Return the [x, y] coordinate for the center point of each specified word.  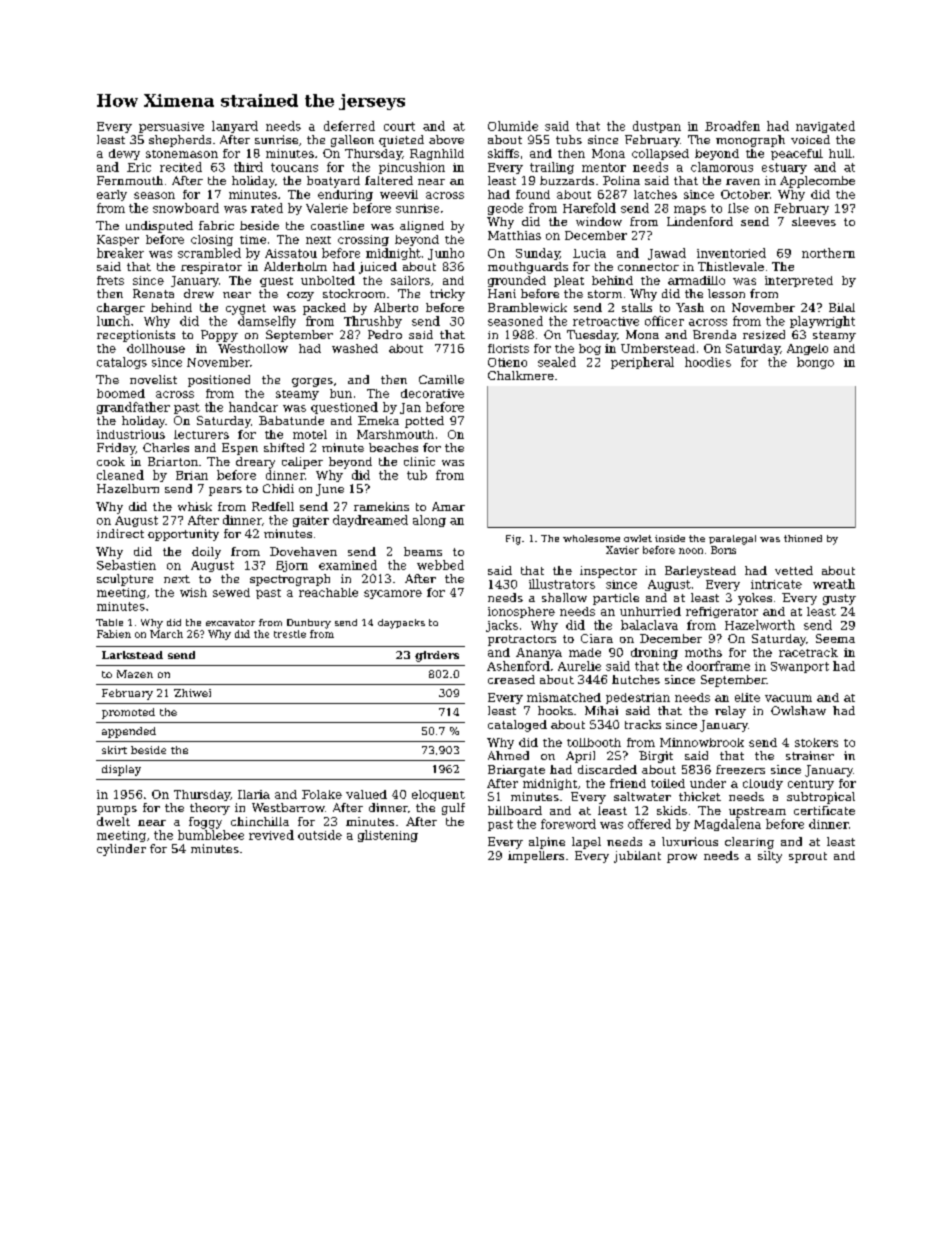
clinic [419, 461]
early [112, 195]
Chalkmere [521, 375]
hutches [636, 679]
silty [770, 857]
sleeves [814, 221]
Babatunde [291, 420]
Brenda [714, 334]
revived [271, 835]
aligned [422, 227]
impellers [536, 857]
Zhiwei [192, 693]
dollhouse [156, 348]
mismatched [564, 697]
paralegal [732, 540]
